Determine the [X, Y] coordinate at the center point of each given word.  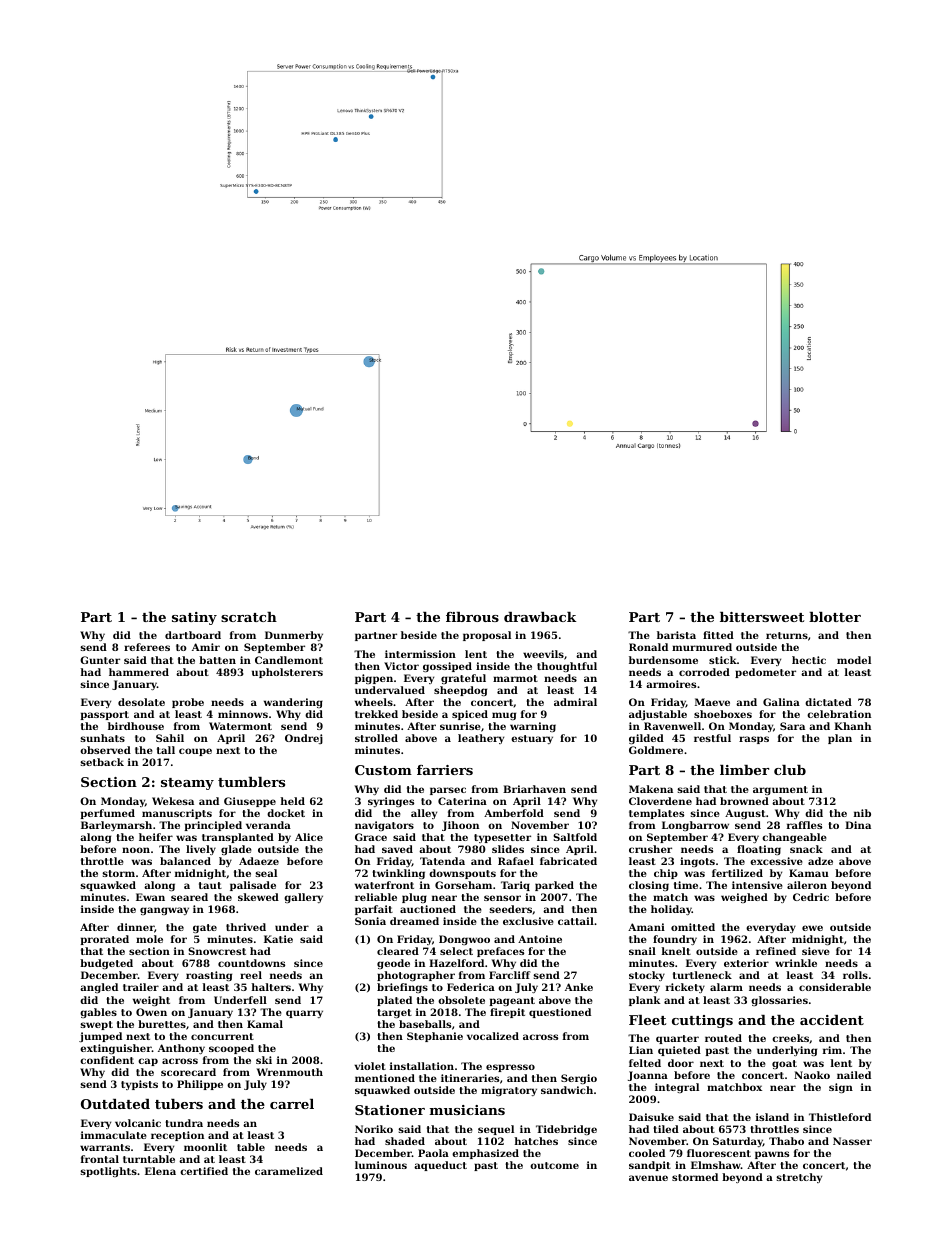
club [790, 770]
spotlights [108, 1172]
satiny [194, 618]
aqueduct [440, 1166]
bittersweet [762, 617]
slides [508, 849]
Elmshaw [716, 1165]
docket [286, 813]
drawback [540, 617]
